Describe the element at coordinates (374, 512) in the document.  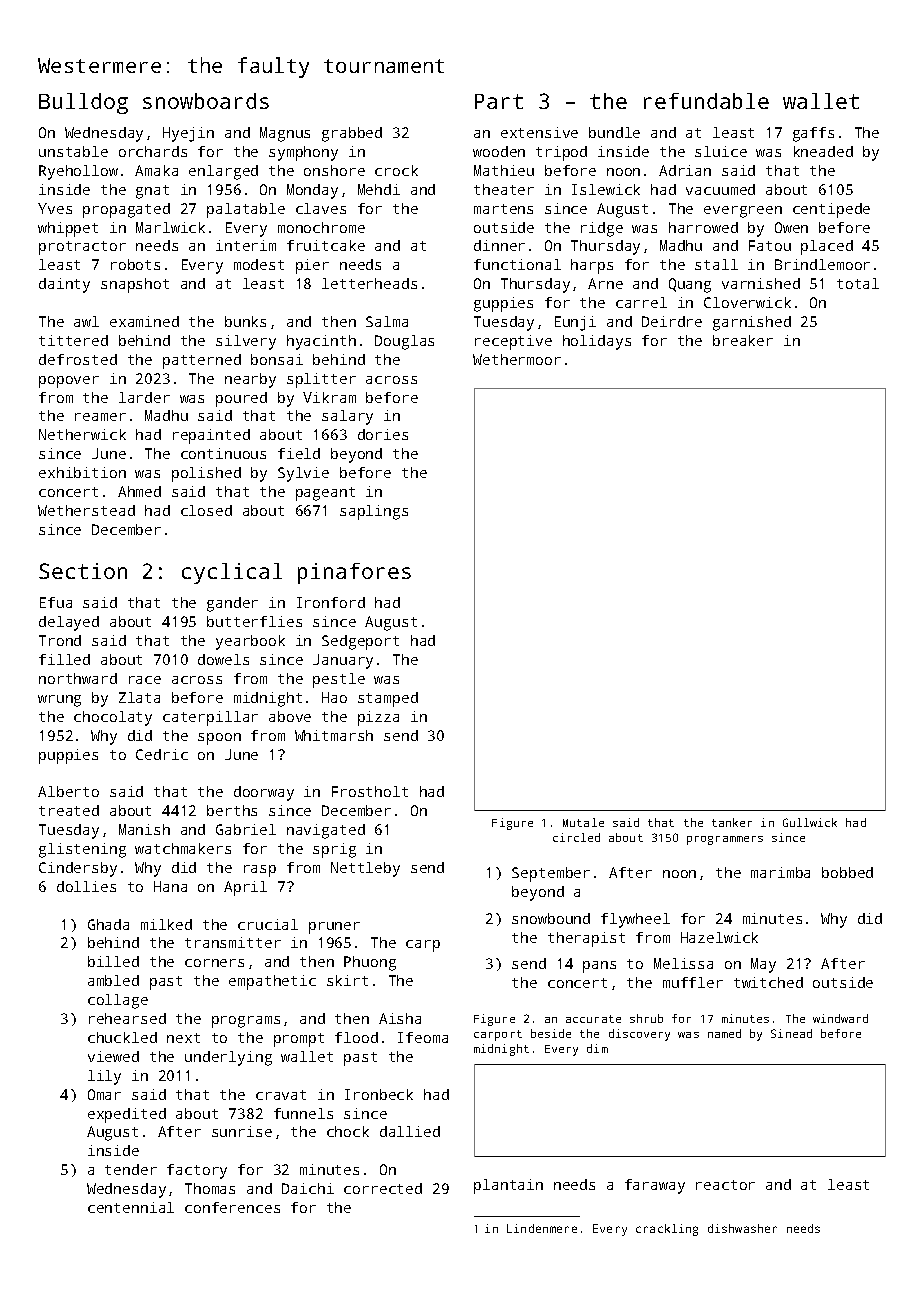
I see `saplings` at that location.
